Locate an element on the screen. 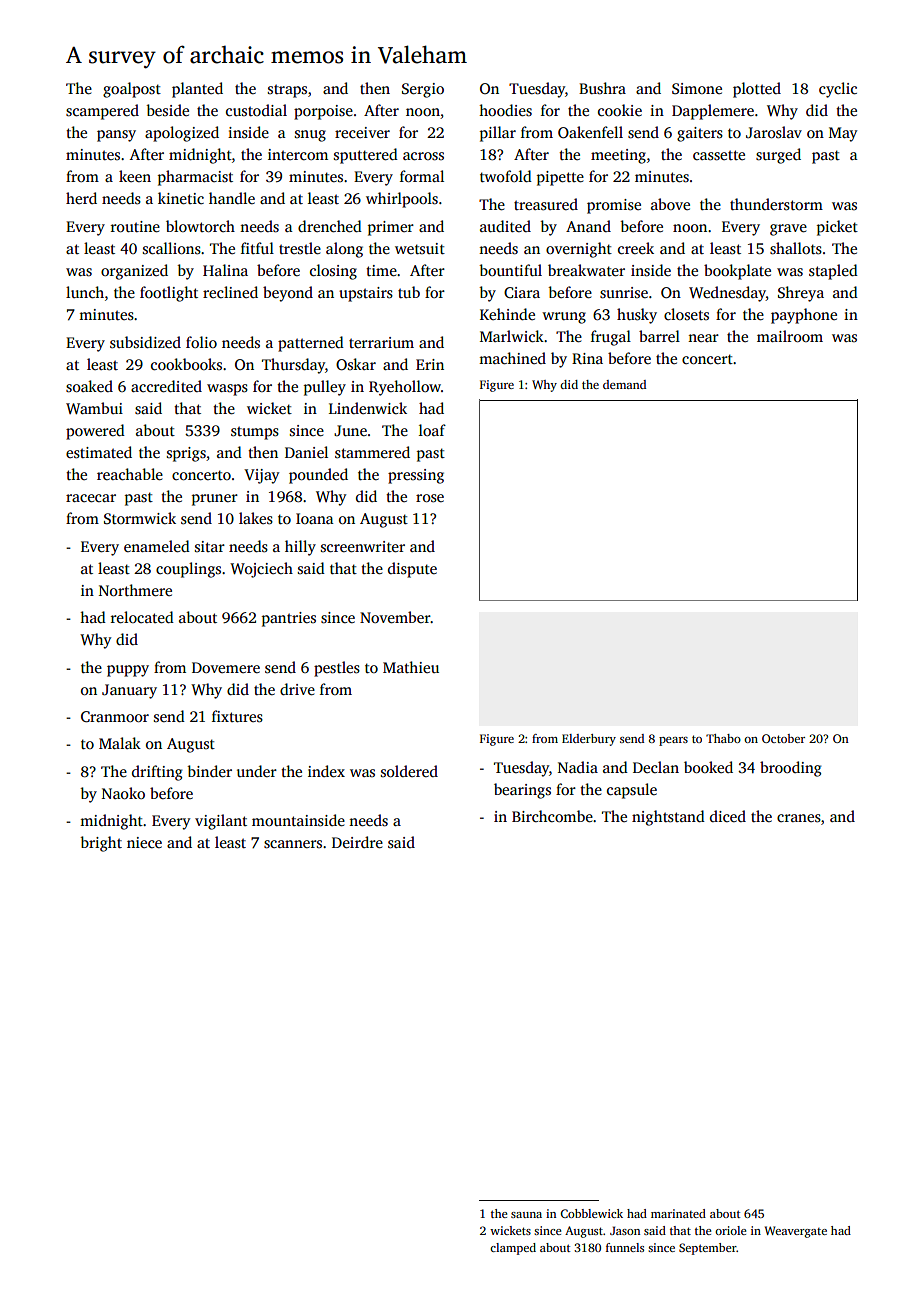  rose is located at coordinates (430, 498).
